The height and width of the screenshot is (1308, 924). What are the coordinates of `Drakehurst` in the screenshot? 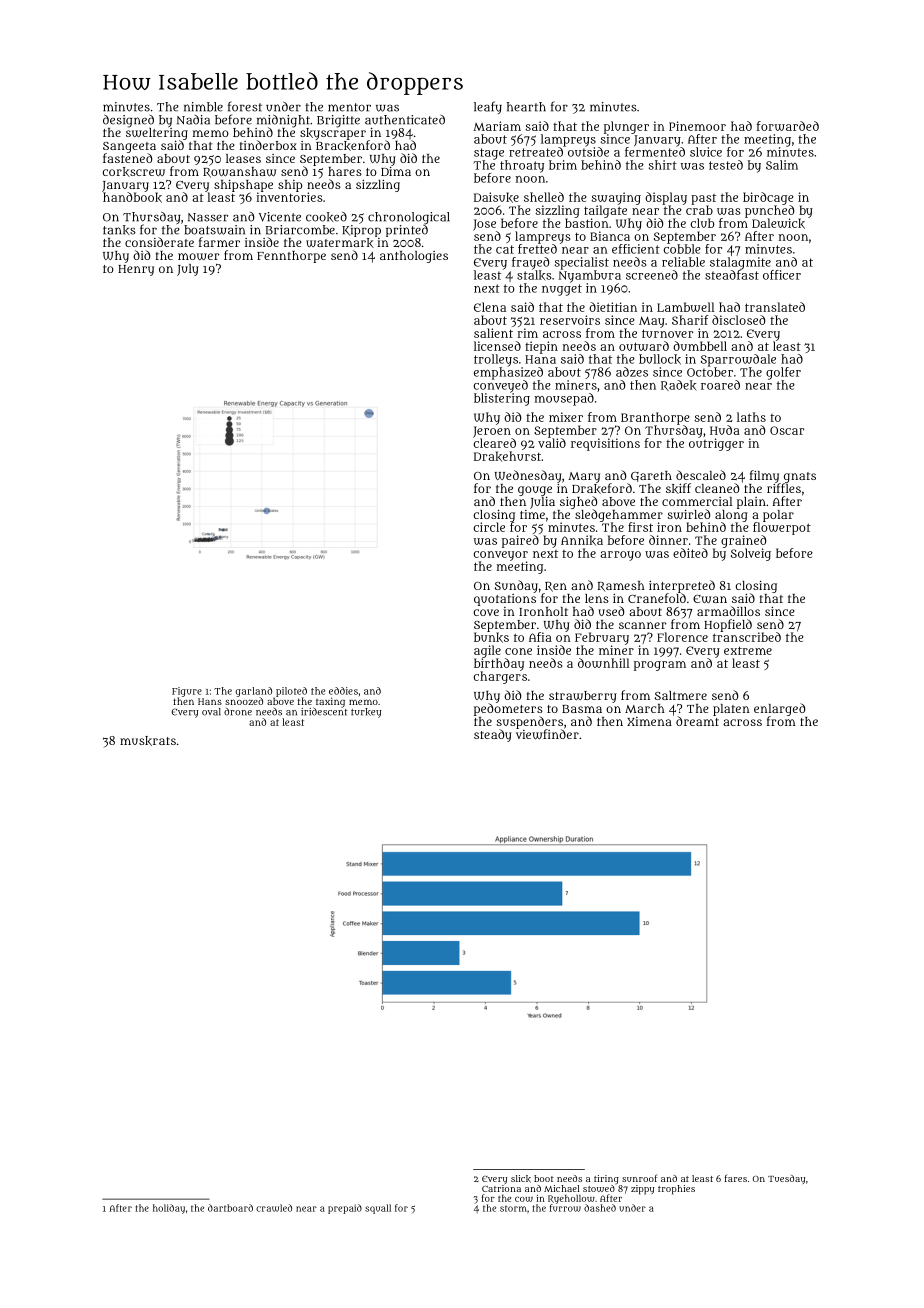 It's located at (507, 456).
